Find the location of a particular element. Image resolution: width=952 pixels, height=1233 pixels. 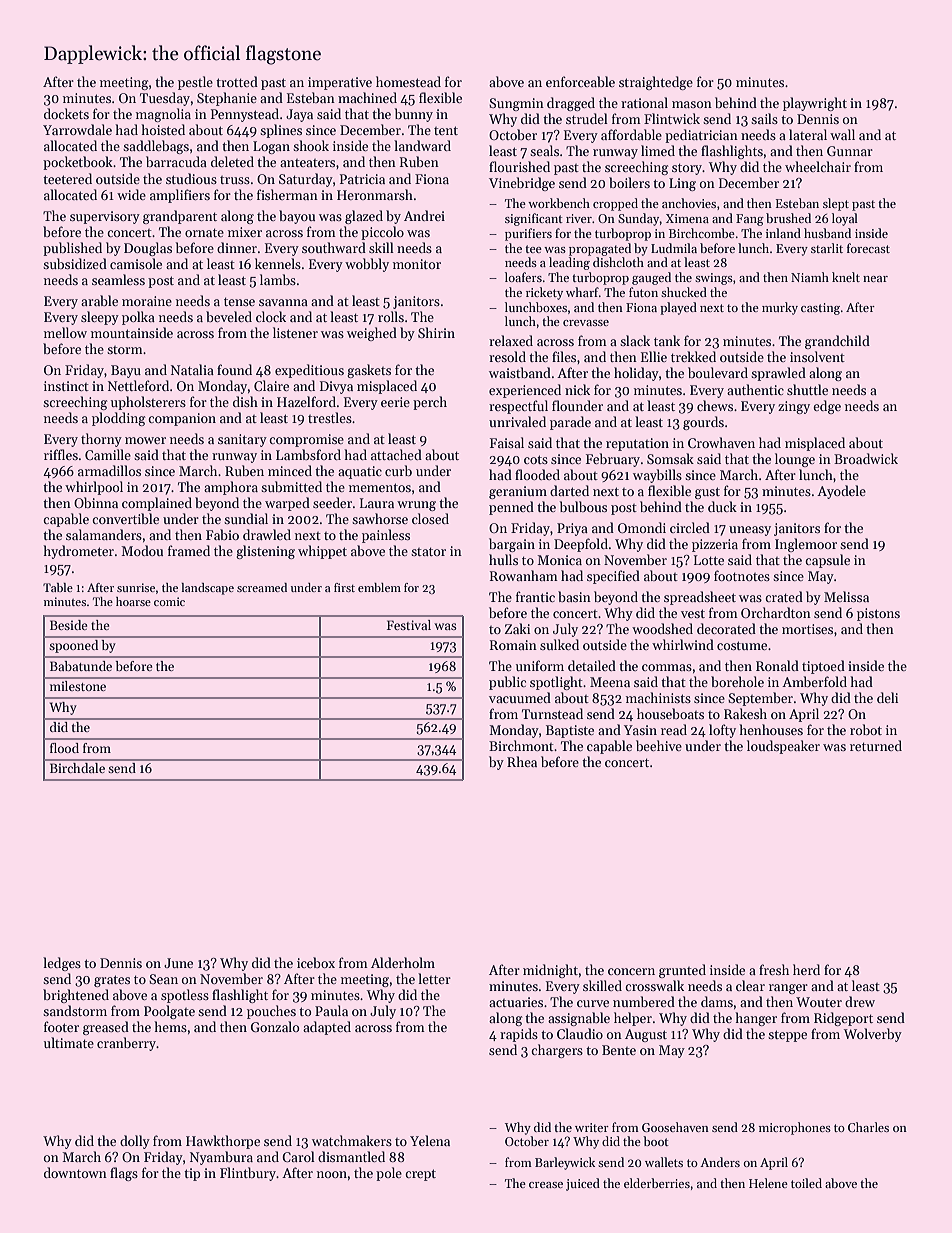

Fang is located at coordinates (750, 220).
